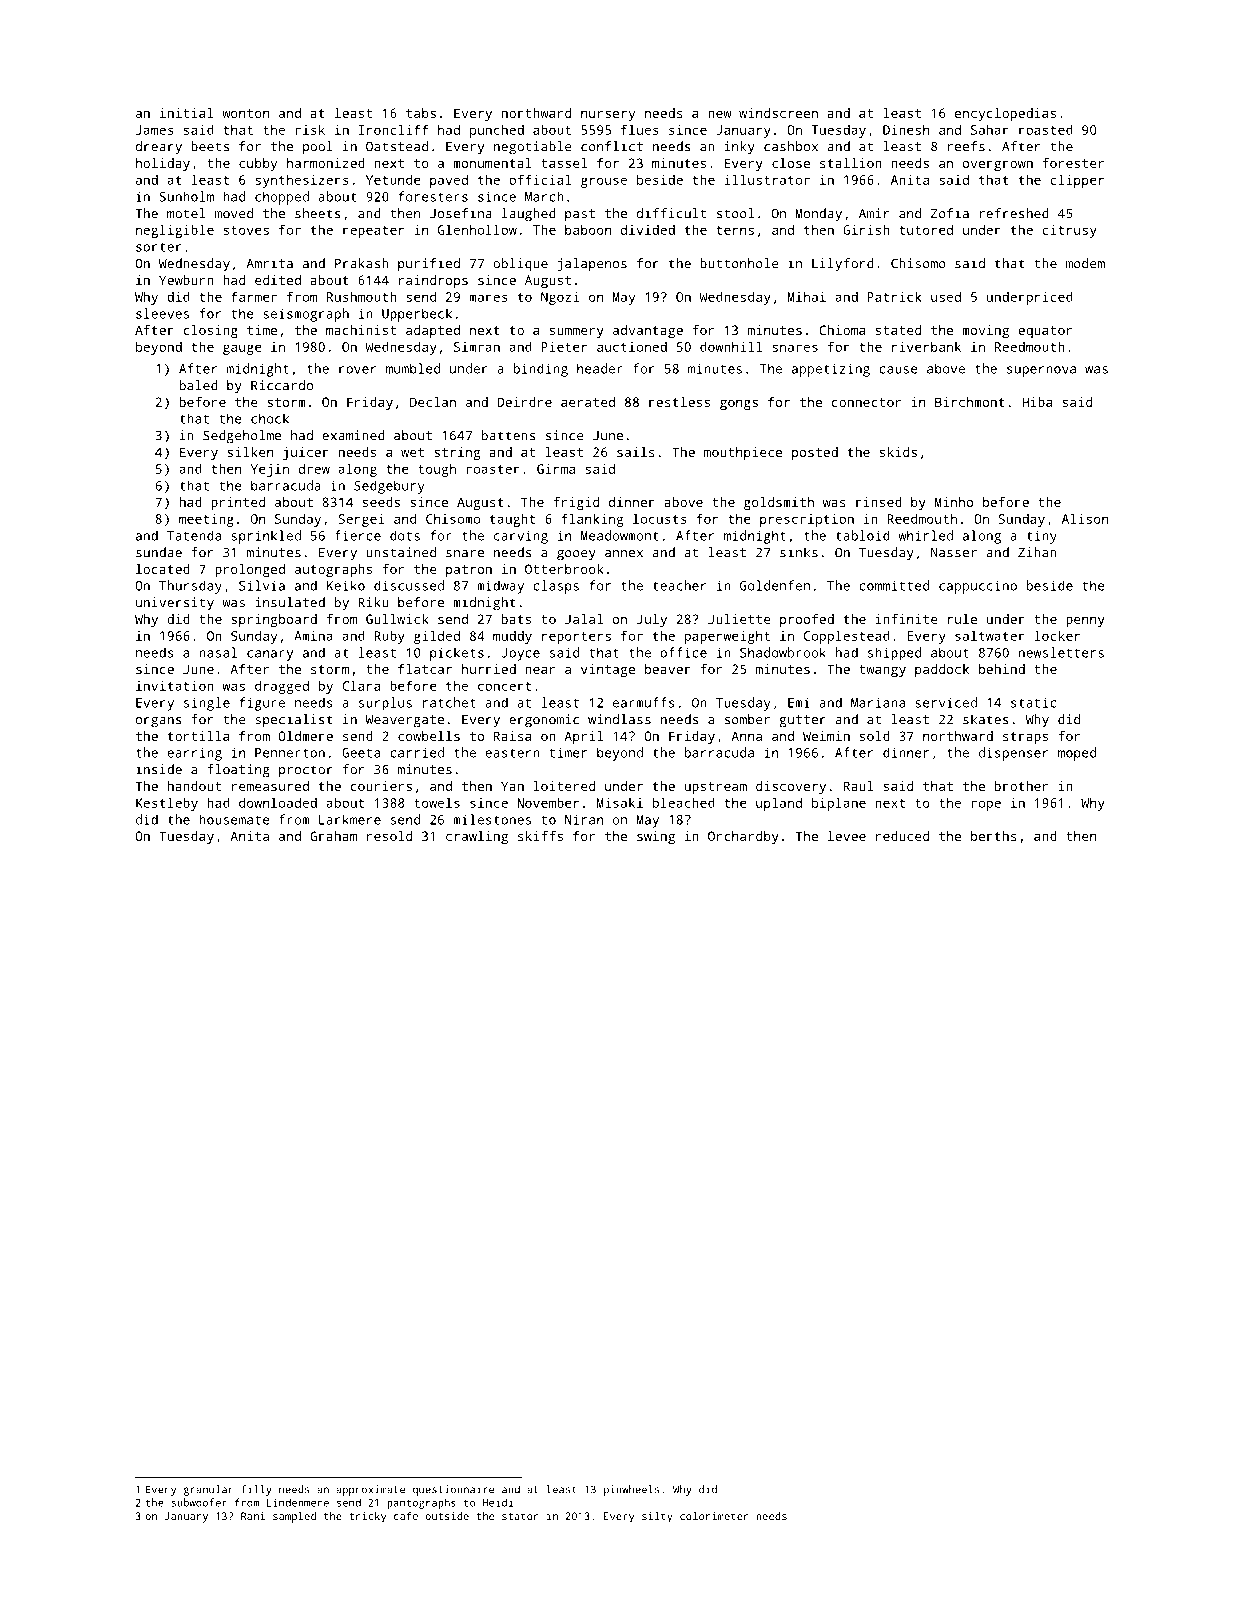 This image has width=1248, height=1615. Describe the element at coordinates (994, 836) in the image. I see `berths` at that location.
